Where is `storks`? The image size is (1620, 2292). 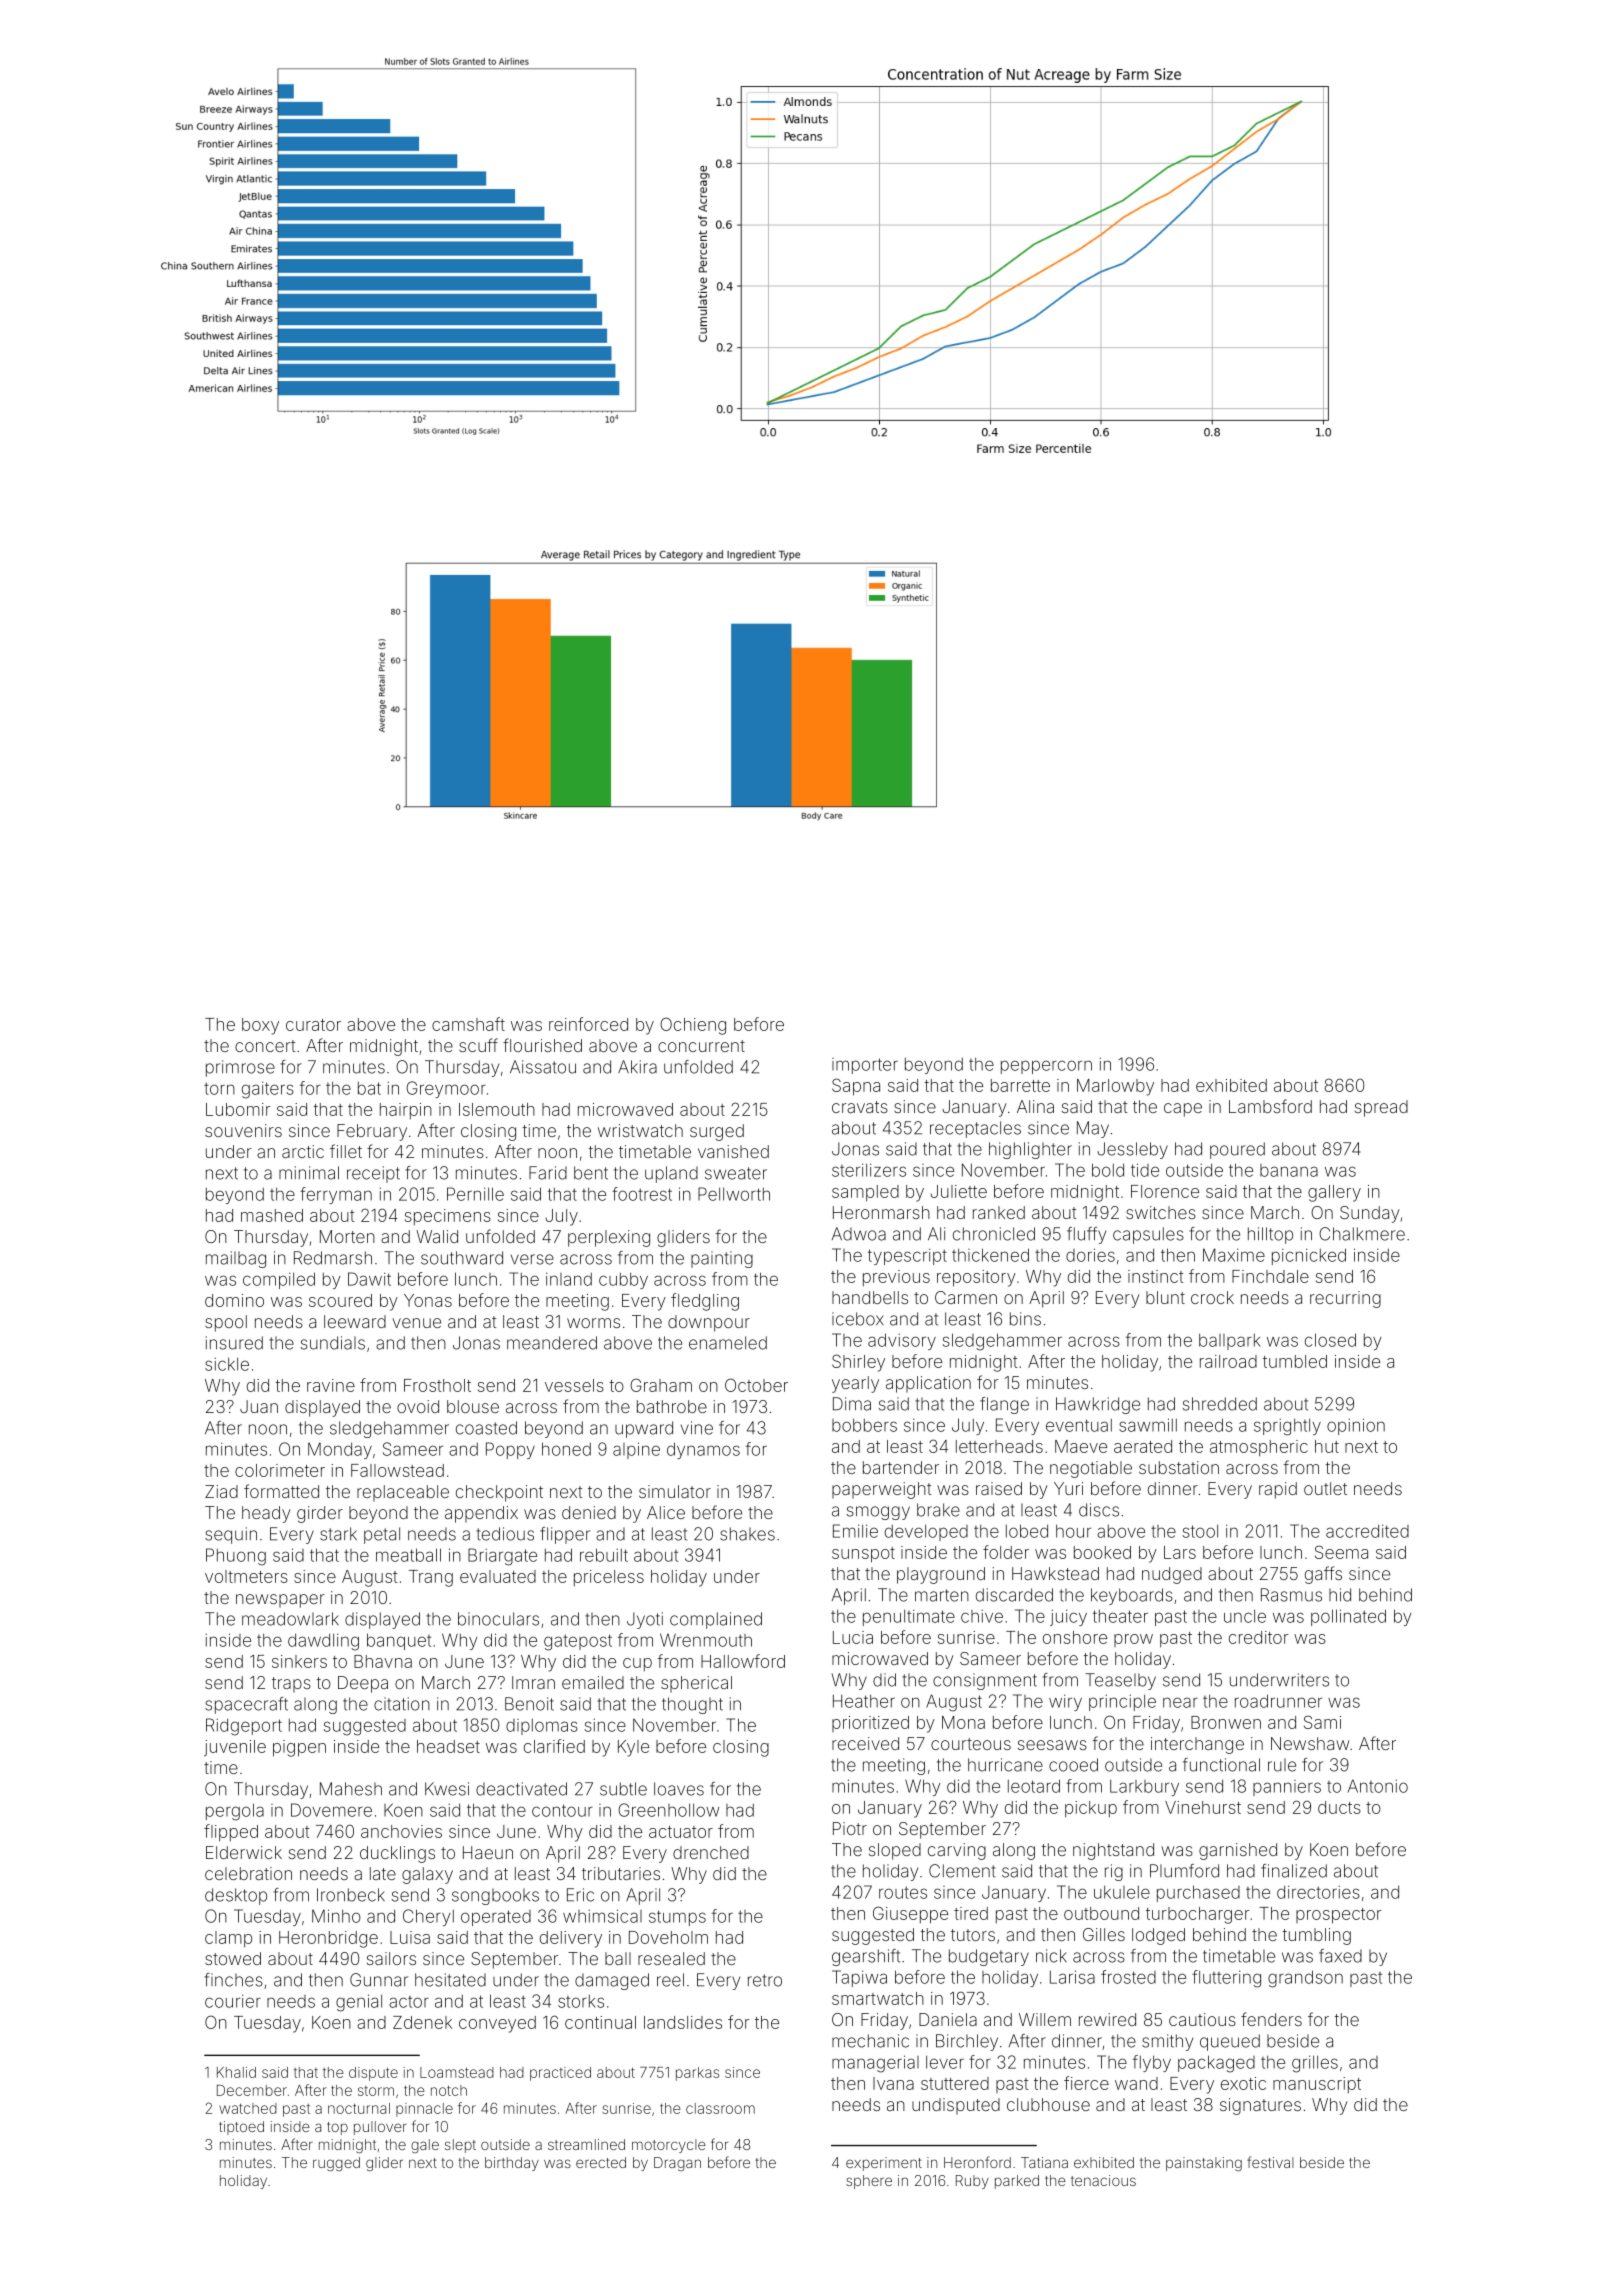
storks is located at coordinates (581, 2001).
